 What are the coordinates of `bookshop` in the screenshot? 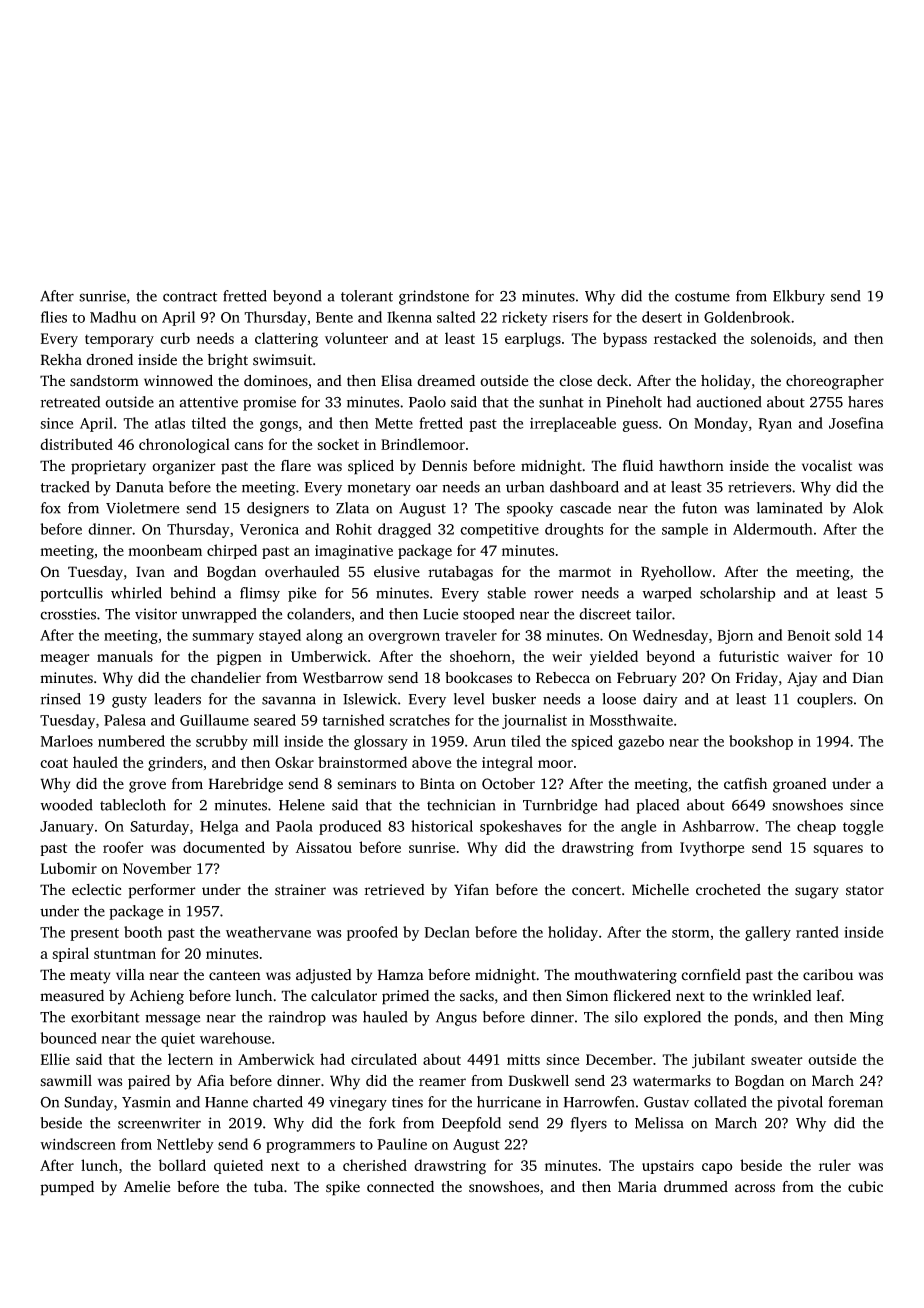 It's located at (761, 742).
